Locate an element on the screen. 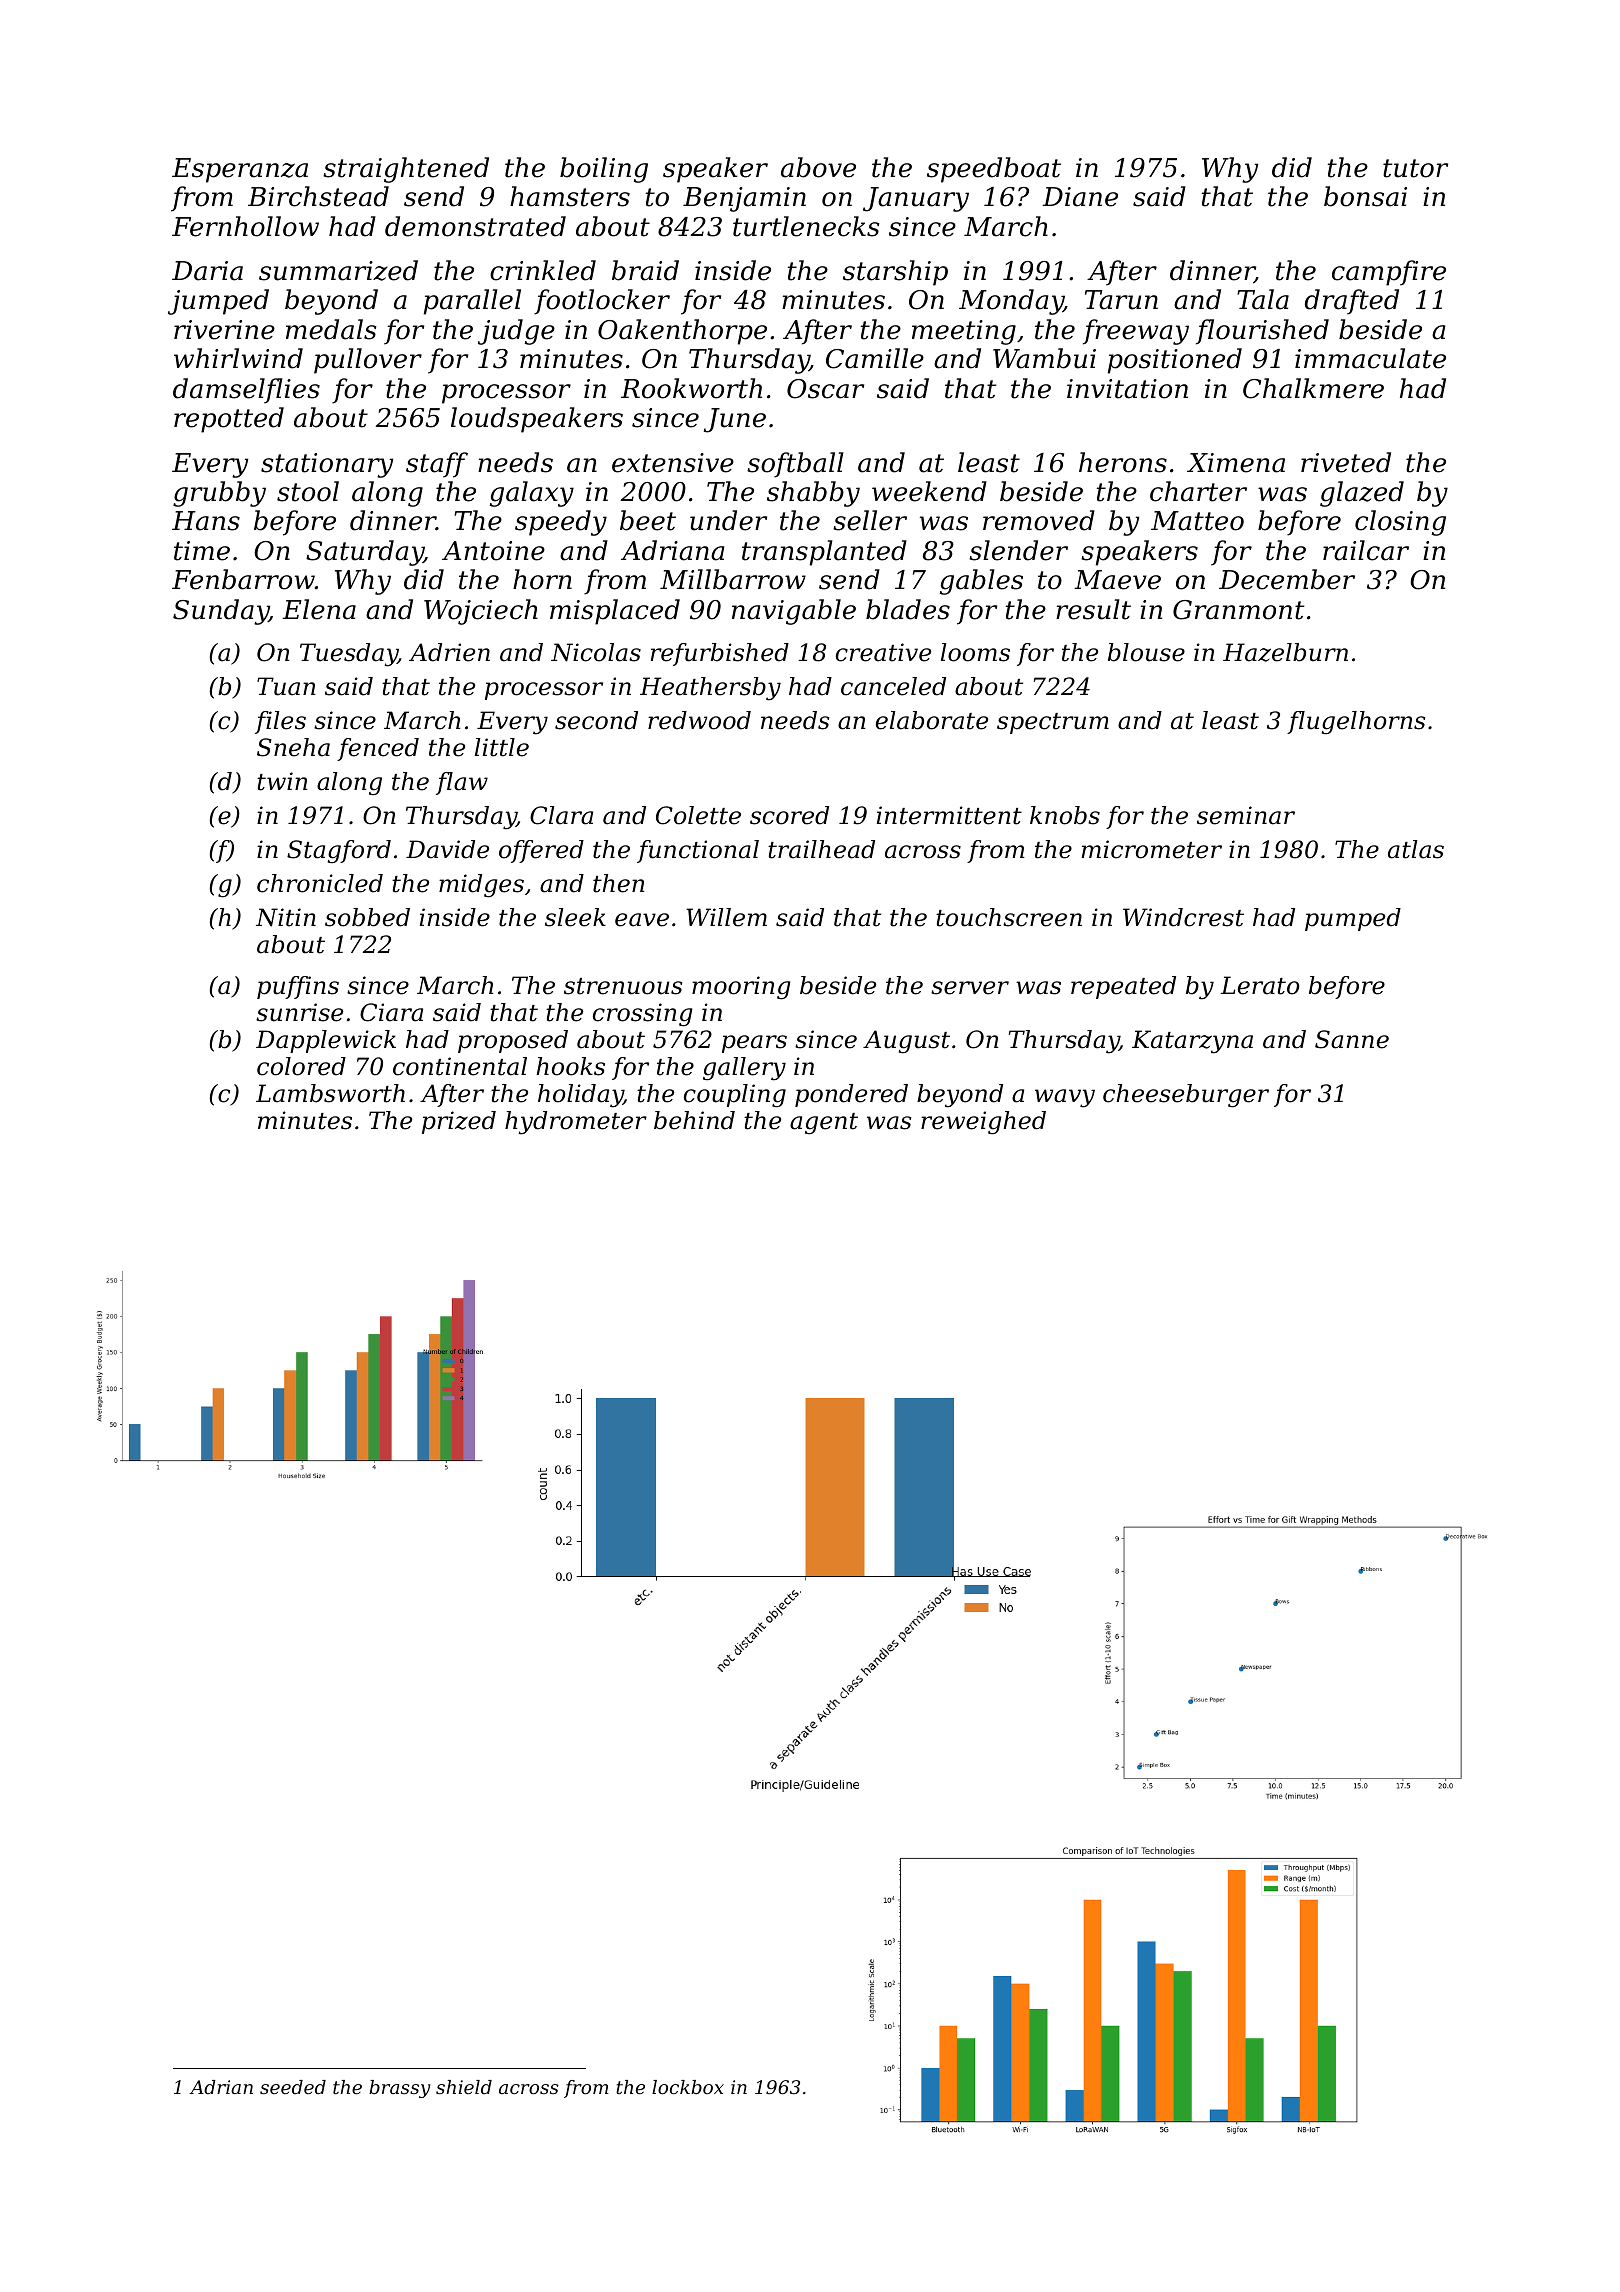 This screenshot has height=2292, width=1620. atlas is located at coordinates (1416, 849).
